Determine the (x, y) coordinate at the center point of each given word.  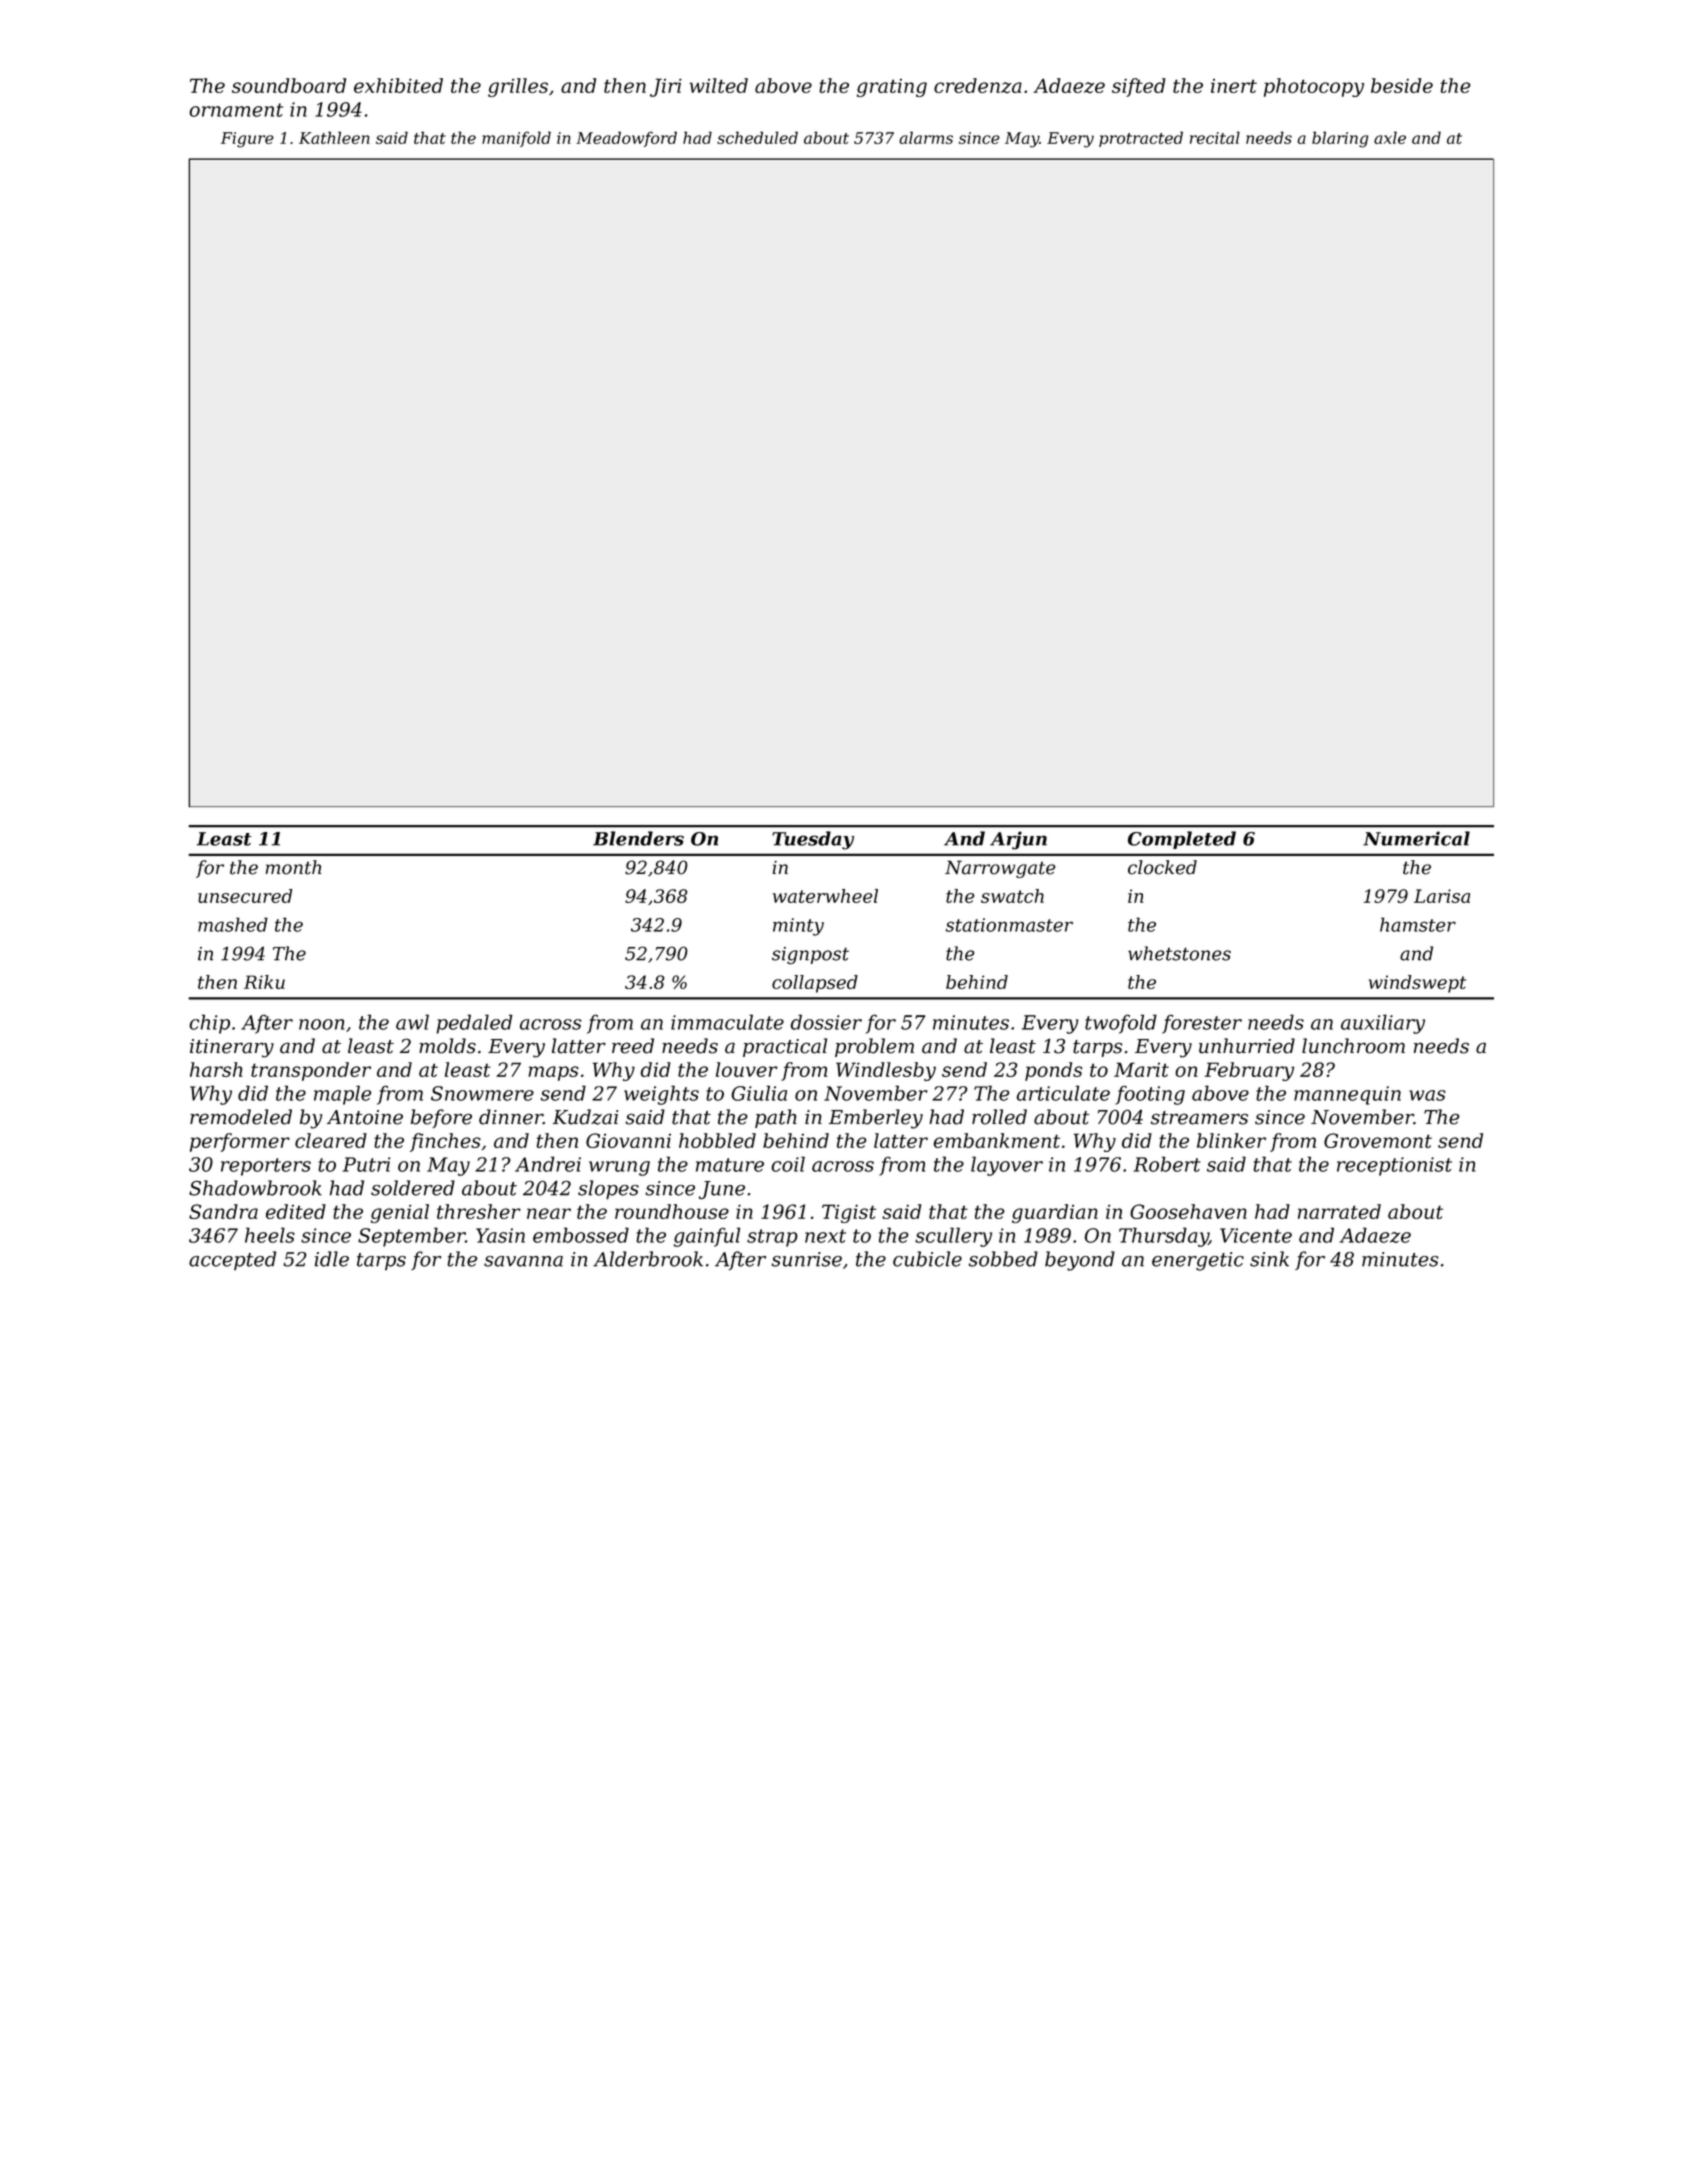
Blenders (638, 838)
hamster (1418, 924)
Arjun (1018, 840)
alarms (926, 137)
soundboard (289, 85)
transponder (311, 1071)
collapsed (815, 984)
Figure (247, 140)
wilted (718, 85)
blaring (1340, 139)
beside (1402, 85)
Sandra (223, 1211)
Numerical (1416, 838)
